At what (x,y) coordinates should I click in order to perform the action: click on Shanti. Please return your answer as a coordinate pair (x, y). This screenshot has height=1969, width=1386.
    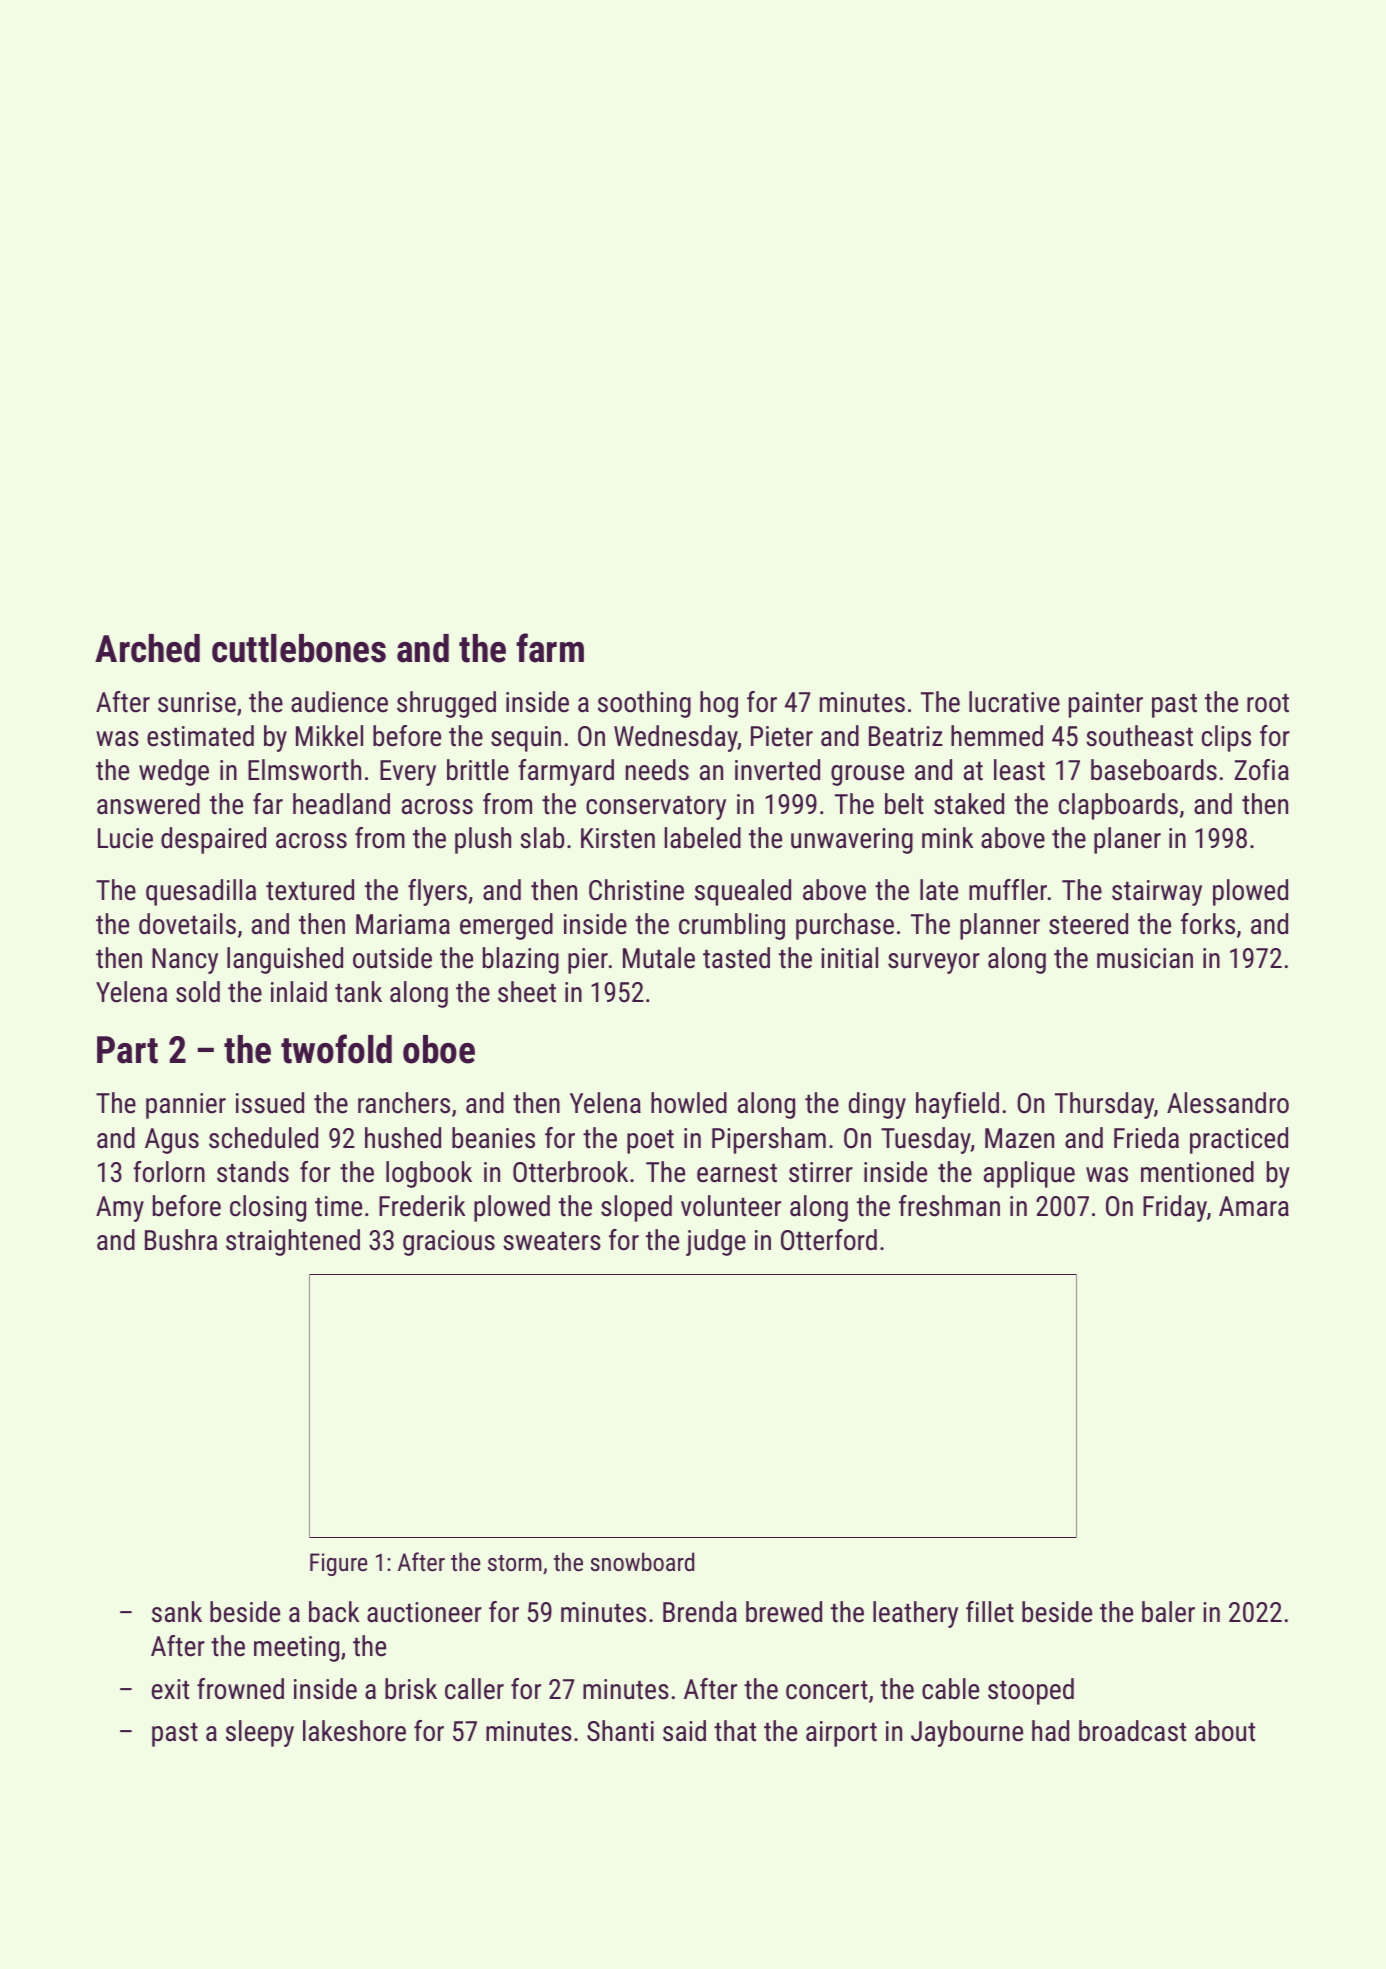
    Looking at the image, I should click on (620, 1731).
